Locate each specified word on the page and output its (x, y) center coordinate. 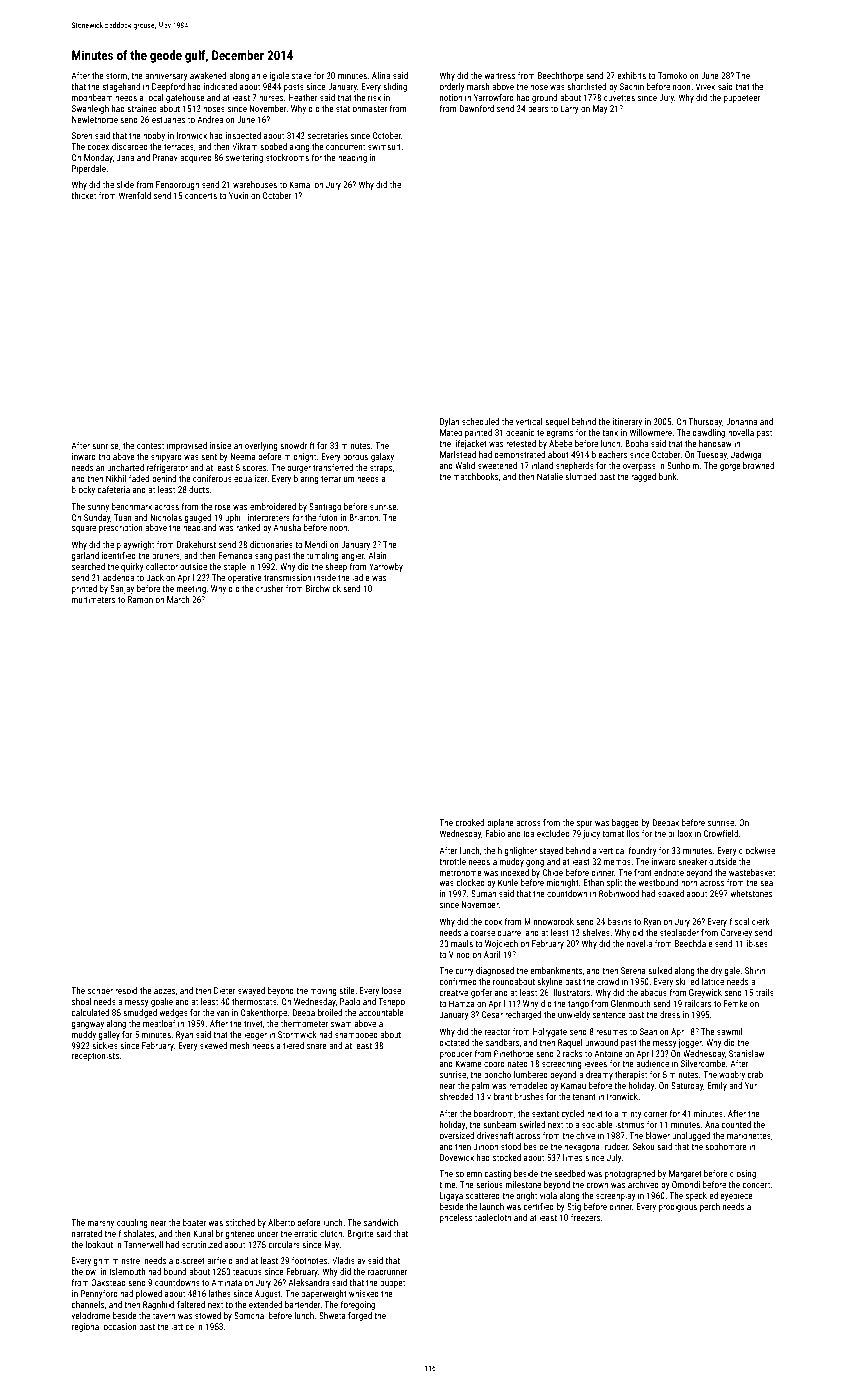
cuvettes (619, 98)
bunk (668, 476)
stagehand (121, 87)
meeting (191, 589)
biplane (500, 823)
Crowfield (721, 833)
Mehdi (316, 544)
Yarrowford (494, 97)
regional (86, 1327)
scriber (100, 990)
